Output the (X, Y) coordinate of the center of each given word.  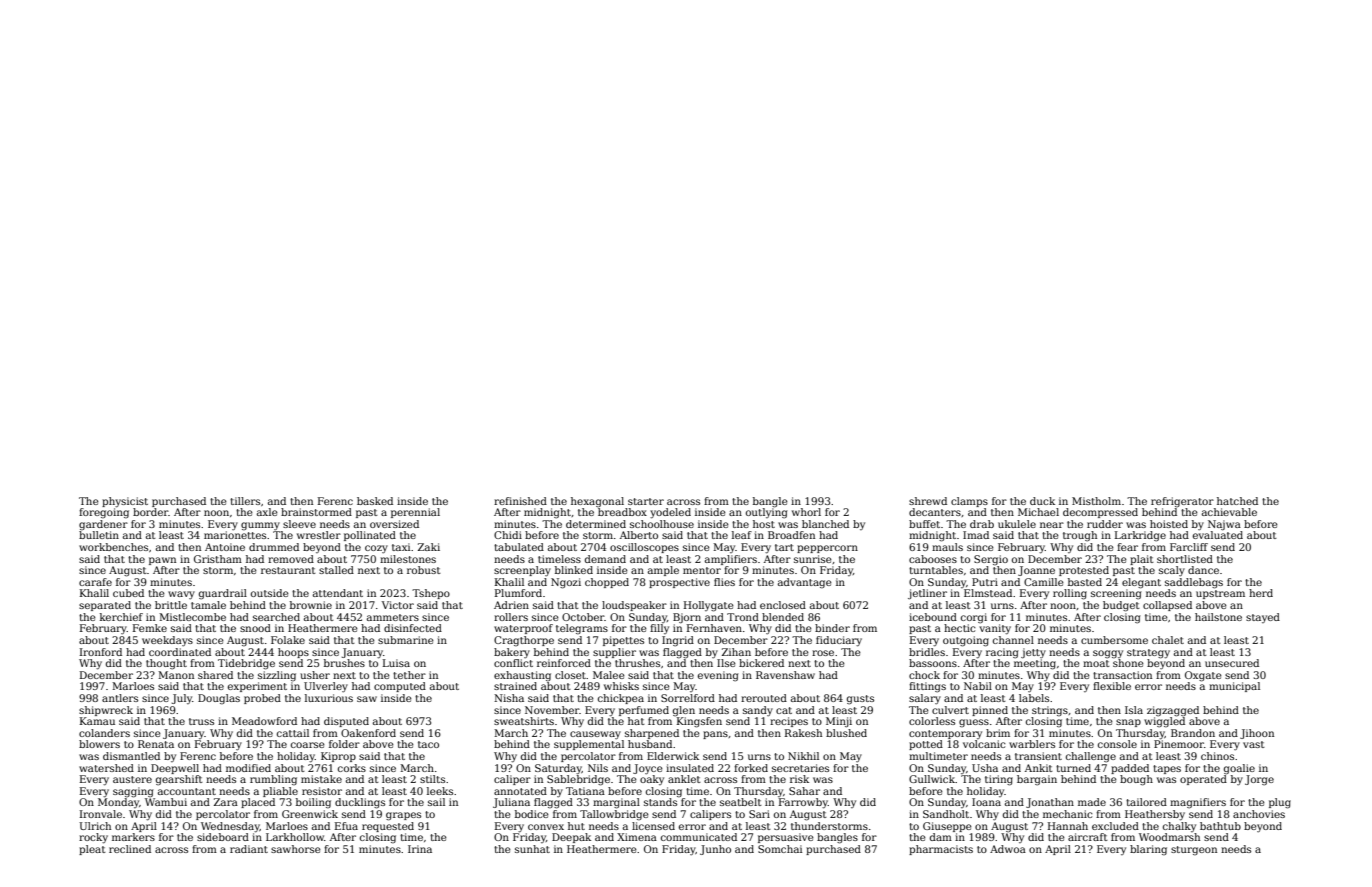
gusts (860, 700)
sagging (133, 792)
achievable (1229, 512)
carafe (95, 582)
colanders (104, 733)
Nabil (978, 686)
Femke (150, 628)
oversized (394, 524)
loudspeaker (634, 606)
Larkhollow (295, 837)
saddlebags (1194, 583)
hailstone (1218, 617)
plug (1280, 803)
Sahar (804, 791)
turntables (936, 570)
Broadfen (791, 535)
